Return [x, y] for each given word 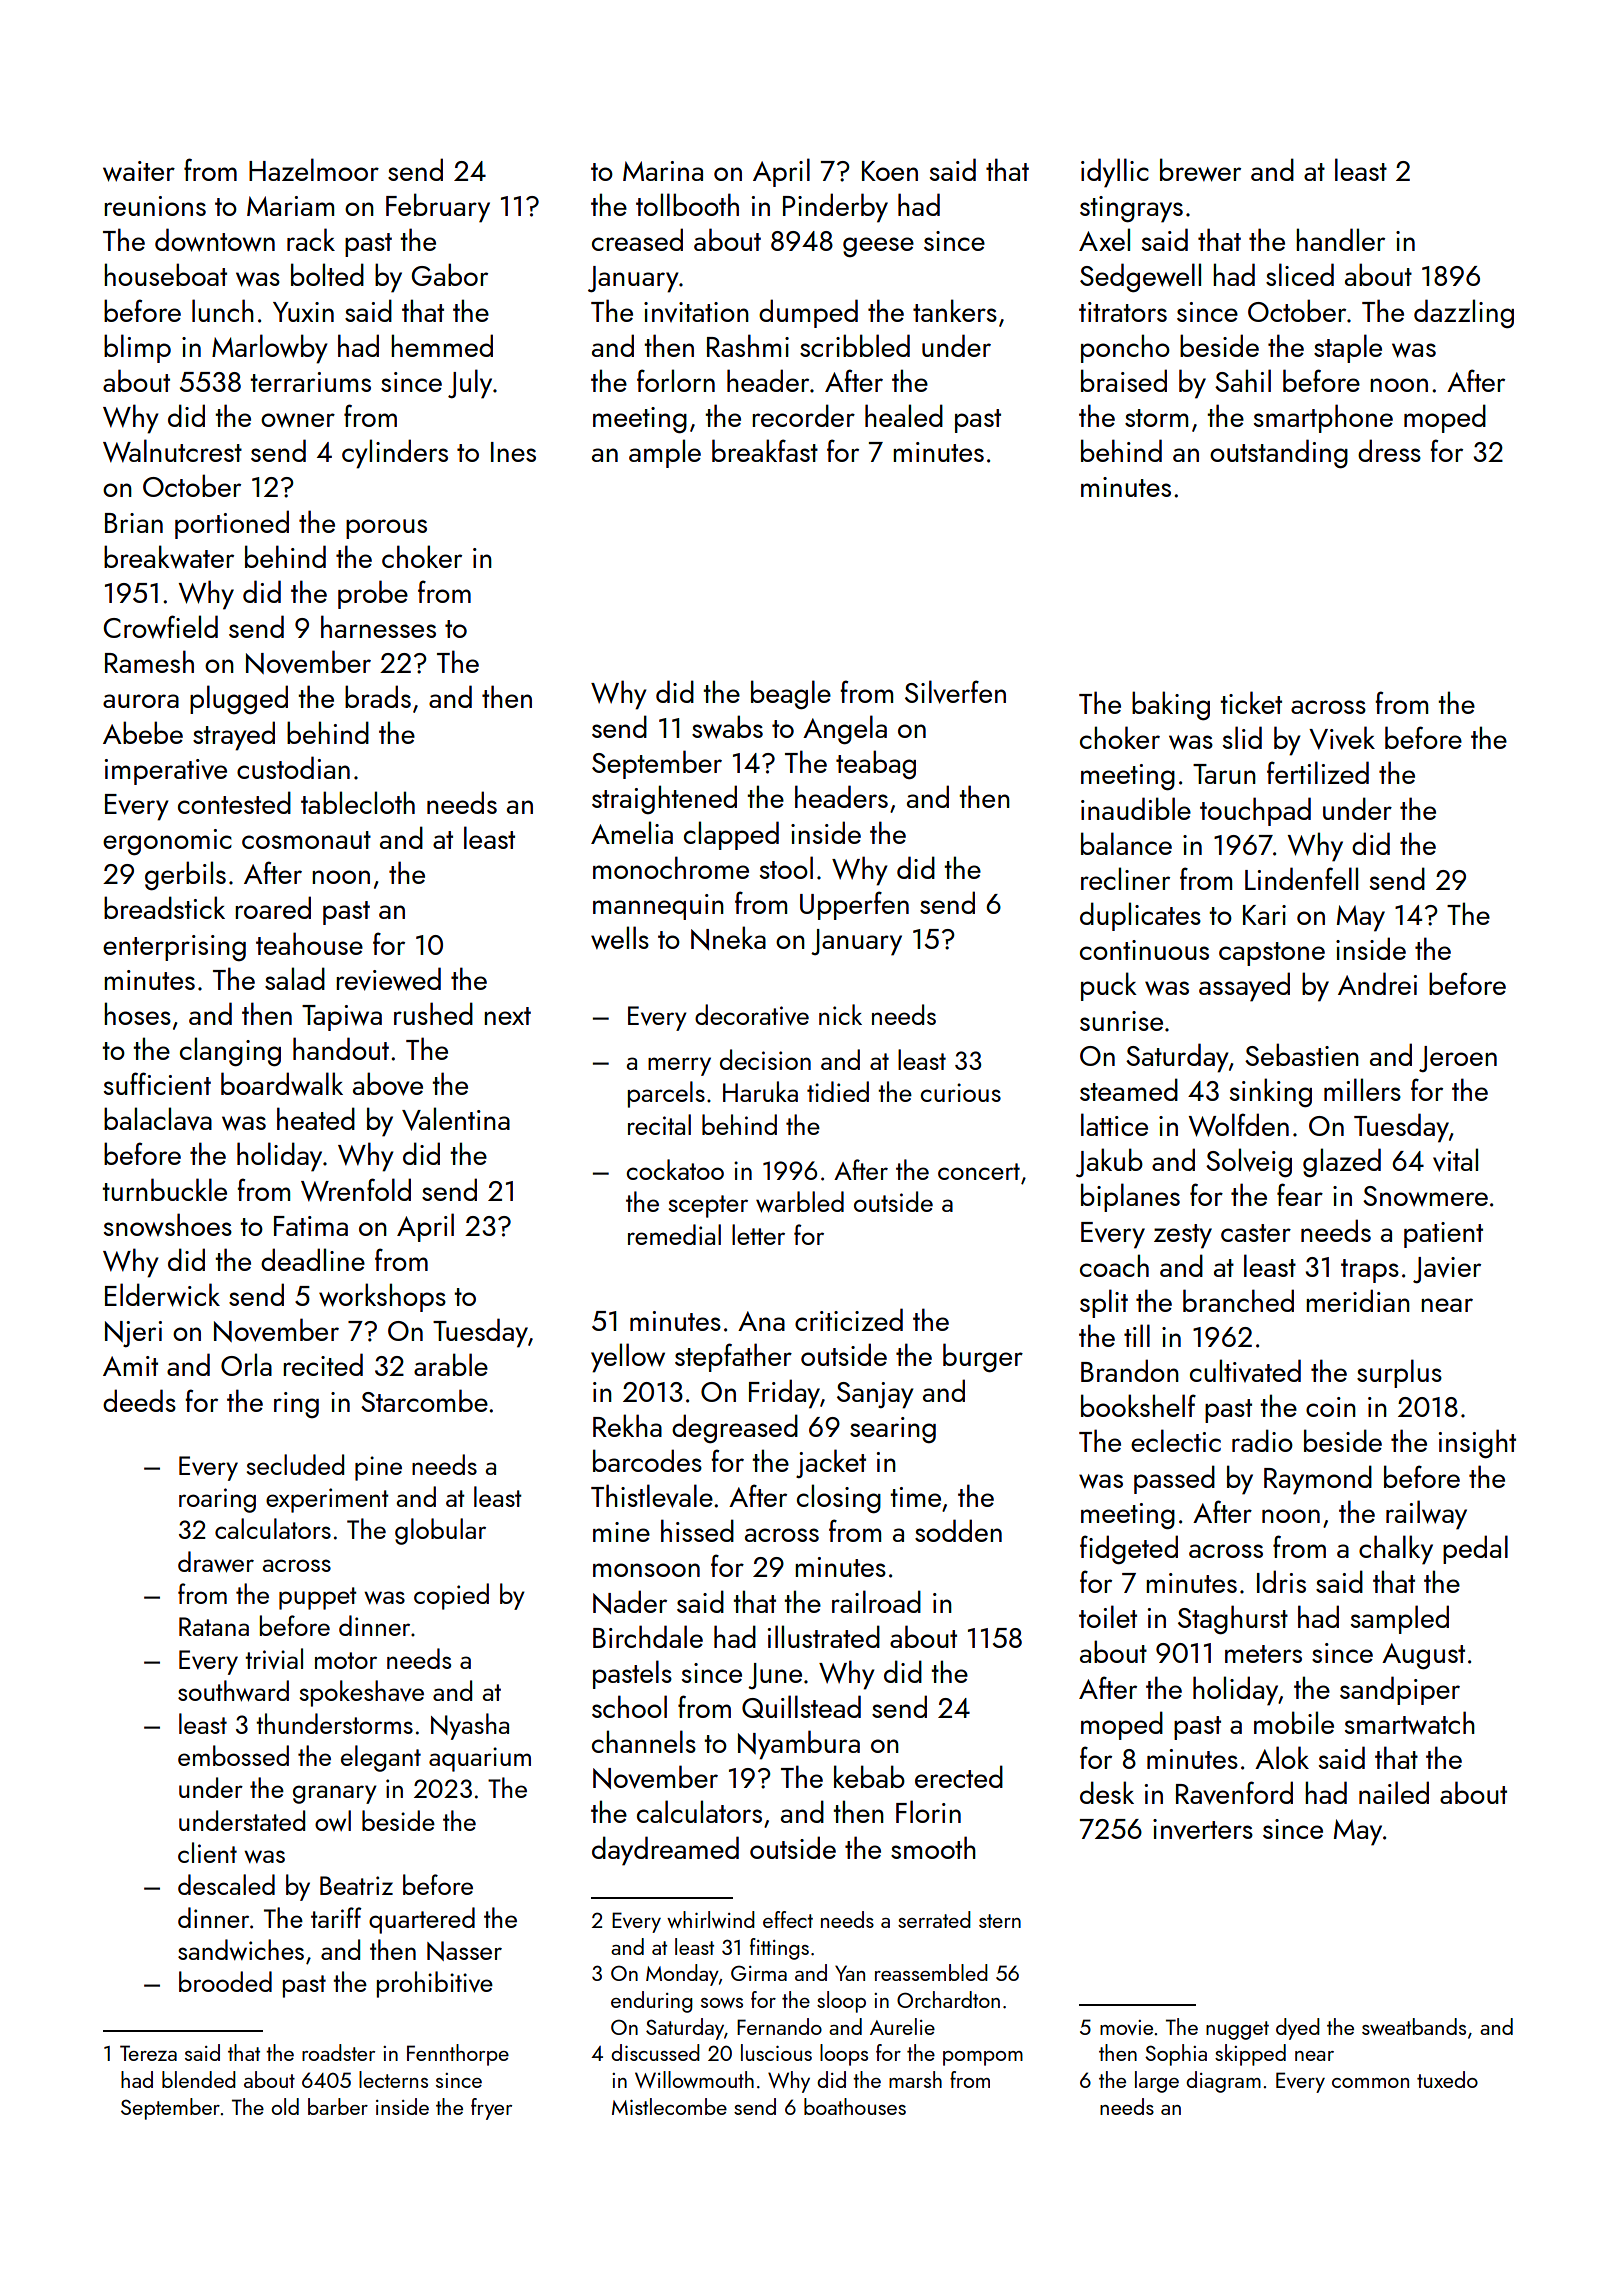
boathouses [855, 2106]
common [1370, 2083]
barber [338, 2106]
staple [1348, 348]
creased [637, 239]
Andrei [1377, 983]
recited [323, 1364]
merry [679, 1066]
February [438, 208]
